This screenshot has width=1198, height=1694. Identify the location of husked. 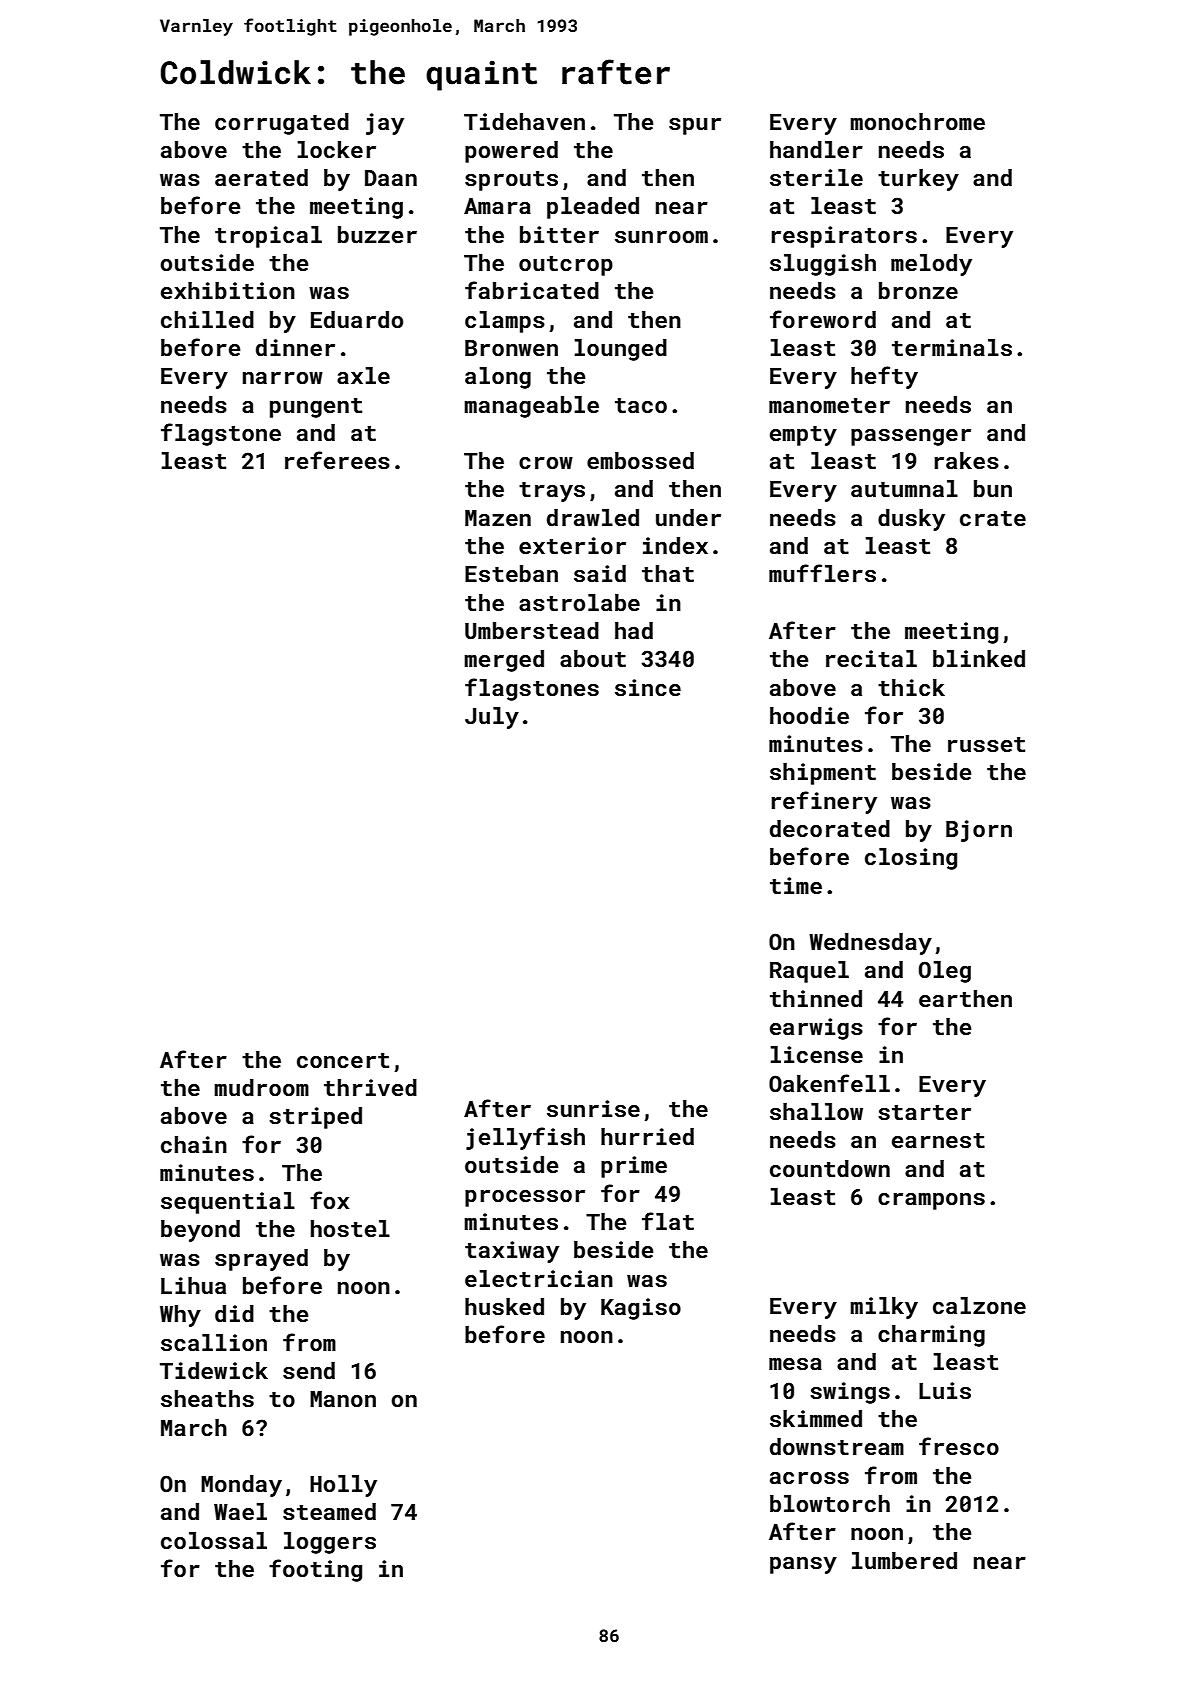
(504, 1306).
